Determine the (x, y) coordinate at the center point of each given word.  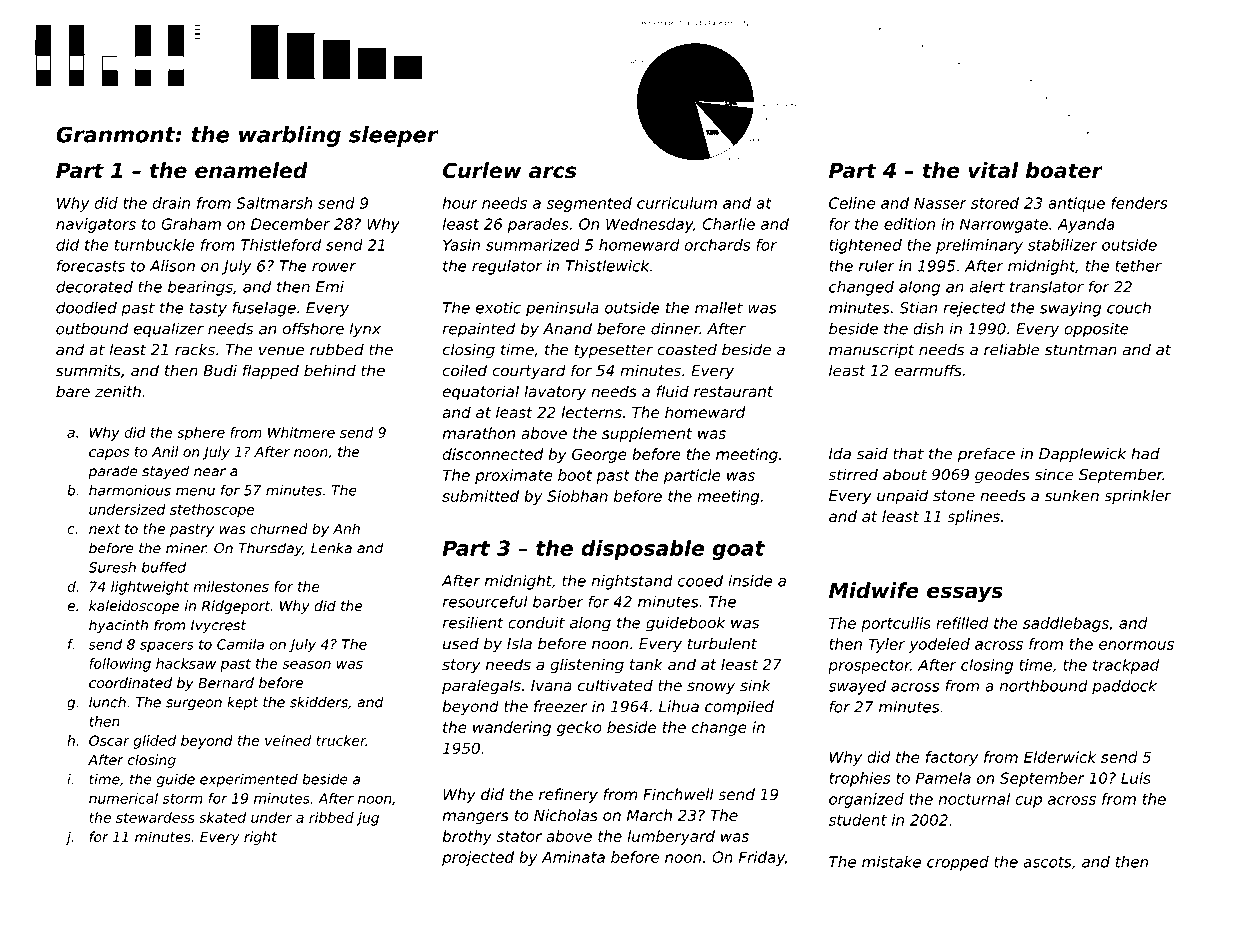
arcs (552, 172)
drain (171, 203)
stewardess (155, 817)
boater (1064, 170)
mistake (891, 862)
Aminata (573, 857)
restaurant (733, 392)
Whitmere (301, 432)
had (1145, 453)
